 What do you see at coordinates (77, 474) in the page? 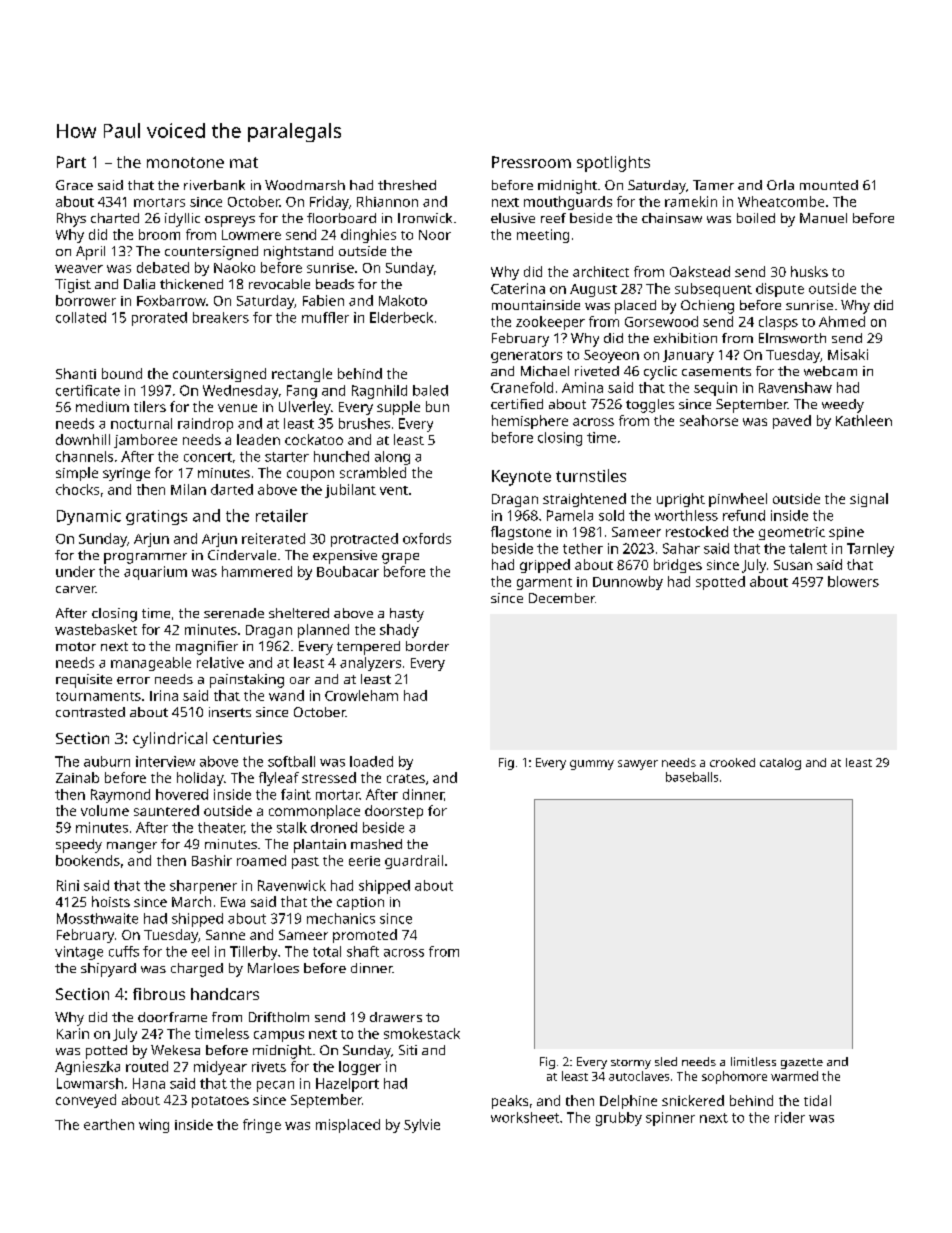
I see `simple` at bounding box center [77, 474].
